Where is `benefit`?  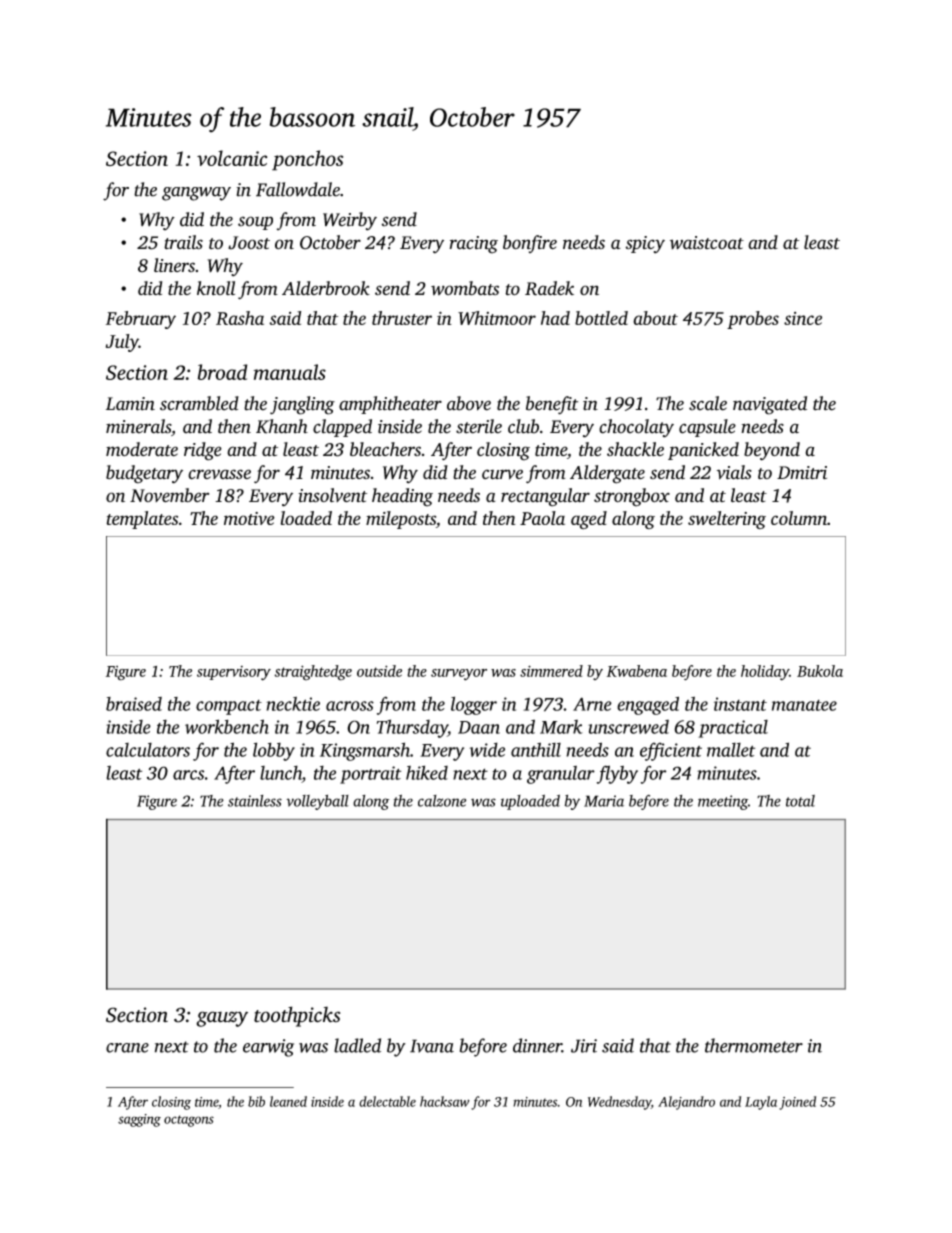 benefit is located at coordinates (552, 405).
